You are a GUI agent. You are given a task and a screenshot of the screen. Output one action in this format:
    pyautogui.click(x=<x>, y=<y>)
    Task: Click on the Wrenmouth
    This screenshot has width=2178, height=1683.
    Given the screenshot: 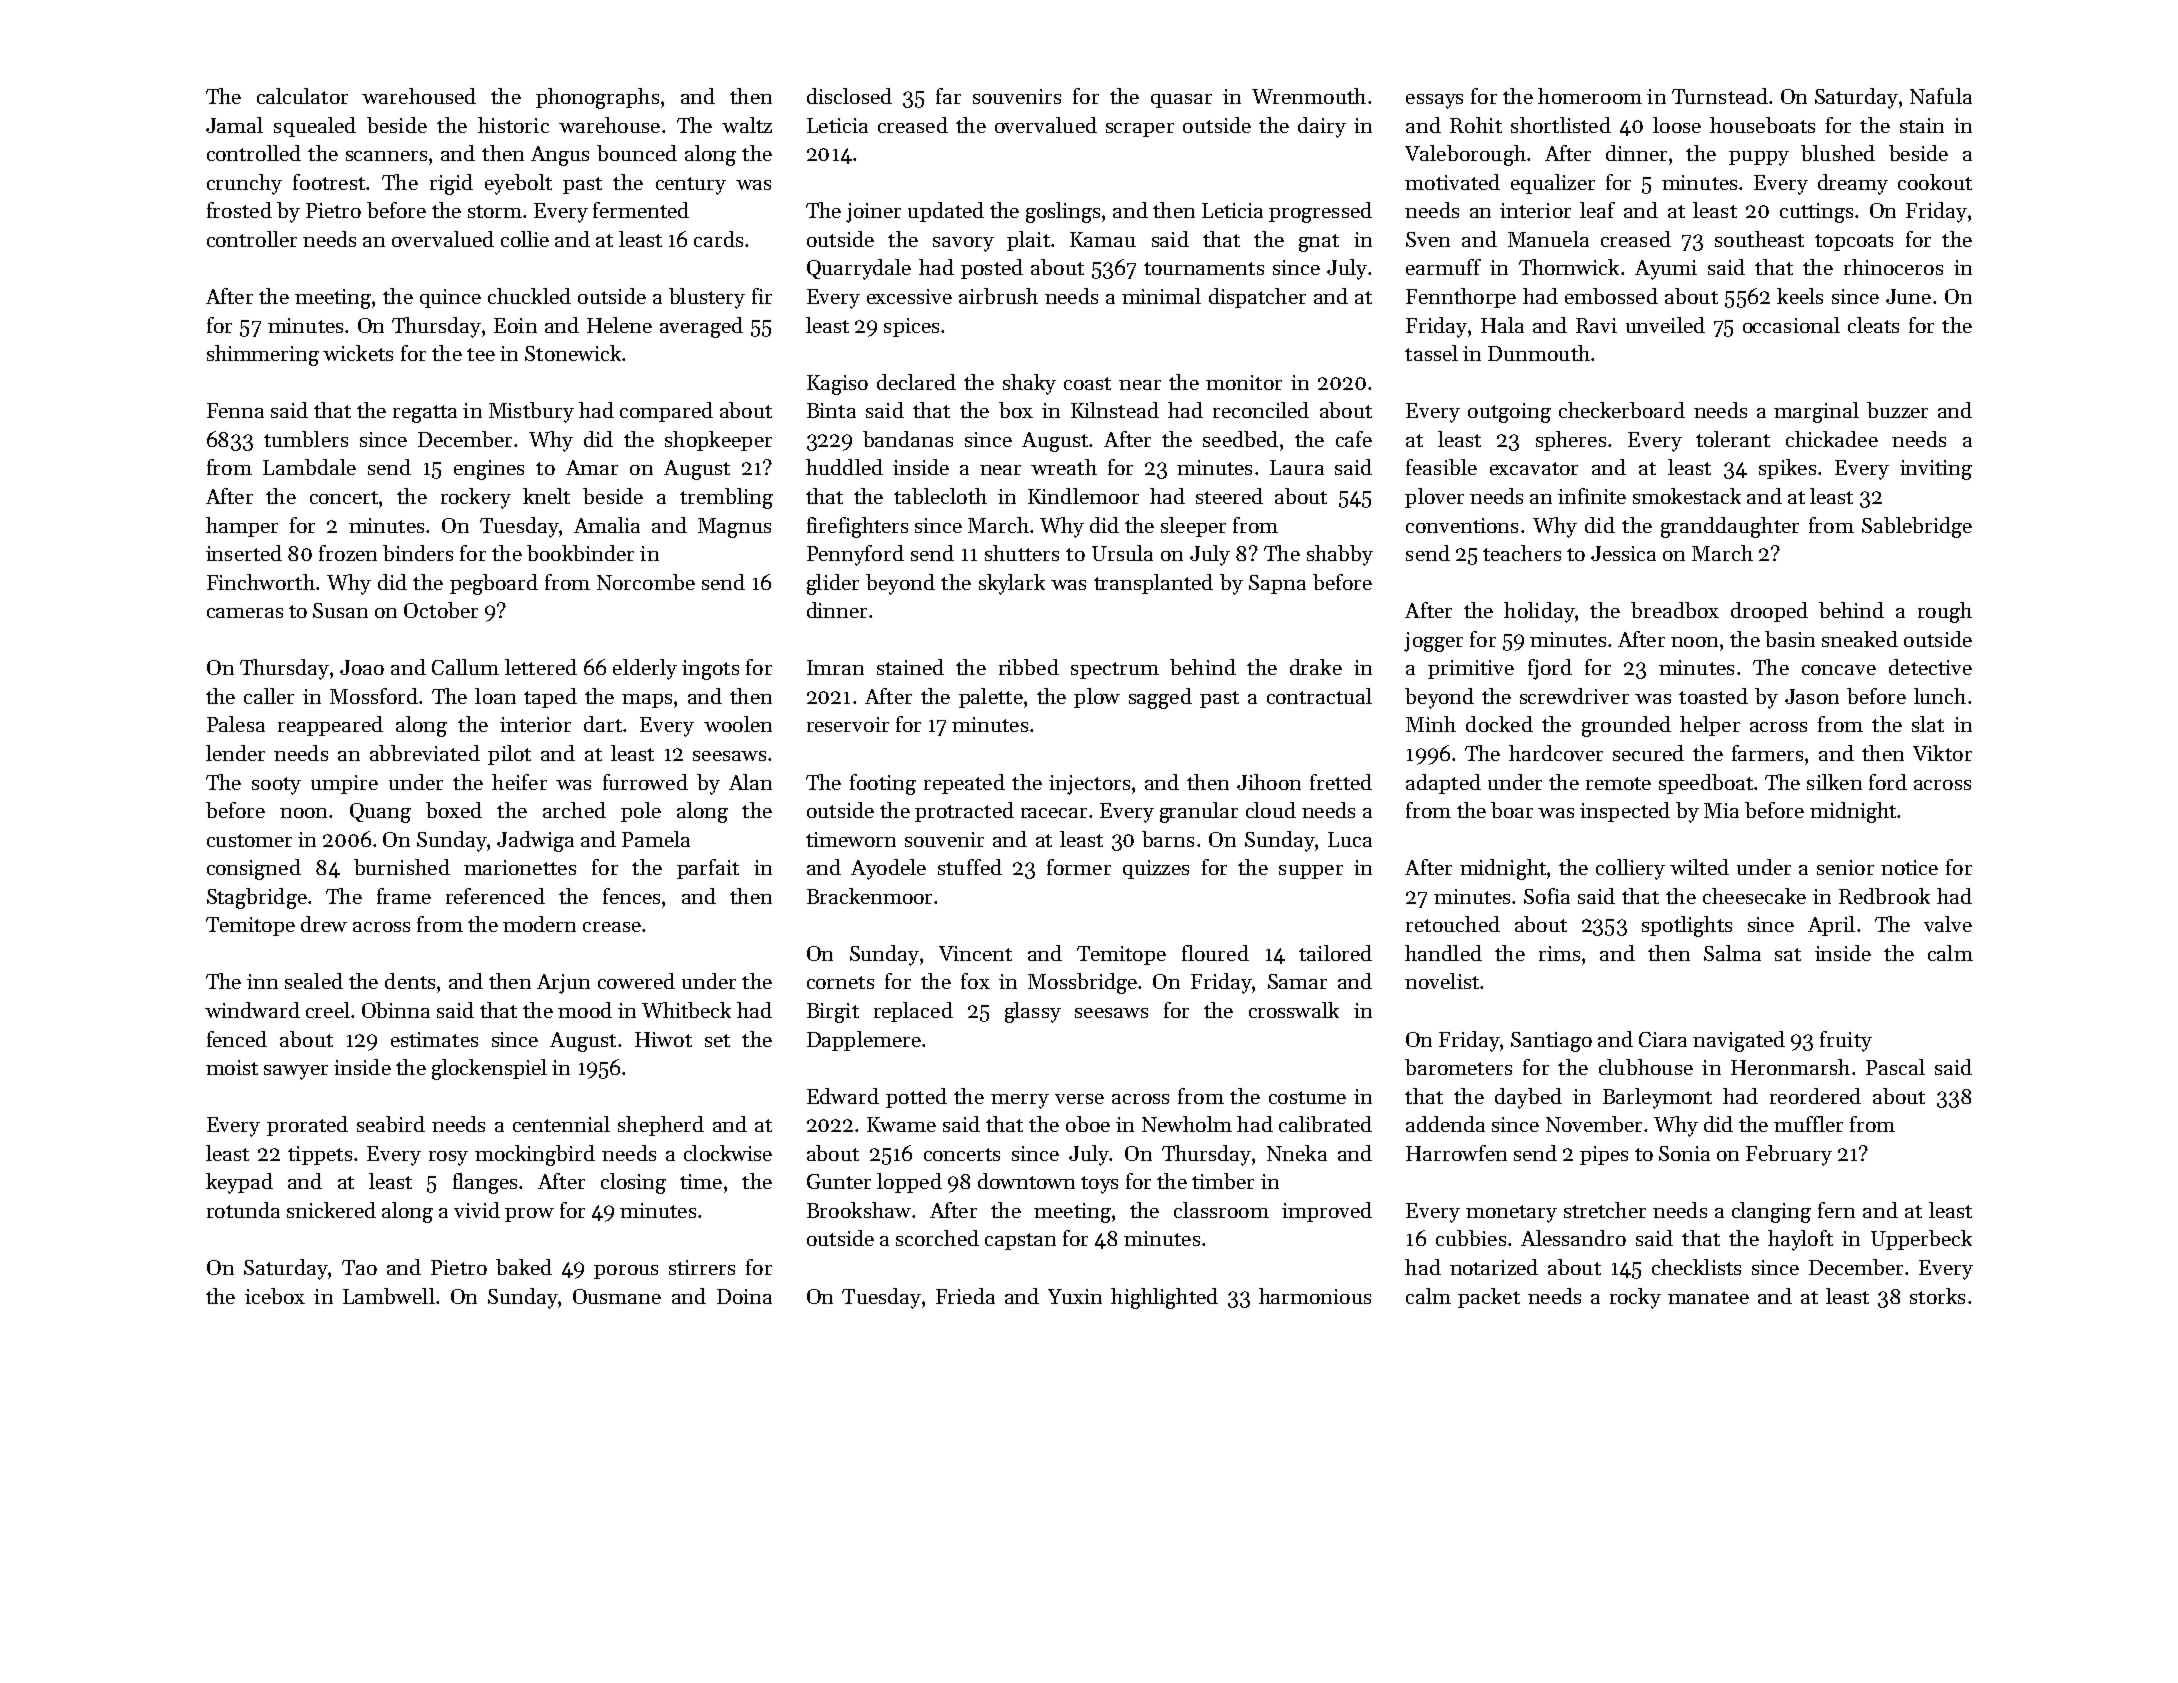 What is the action you would take?
    pyautogui.click(x=1309, y=96)
